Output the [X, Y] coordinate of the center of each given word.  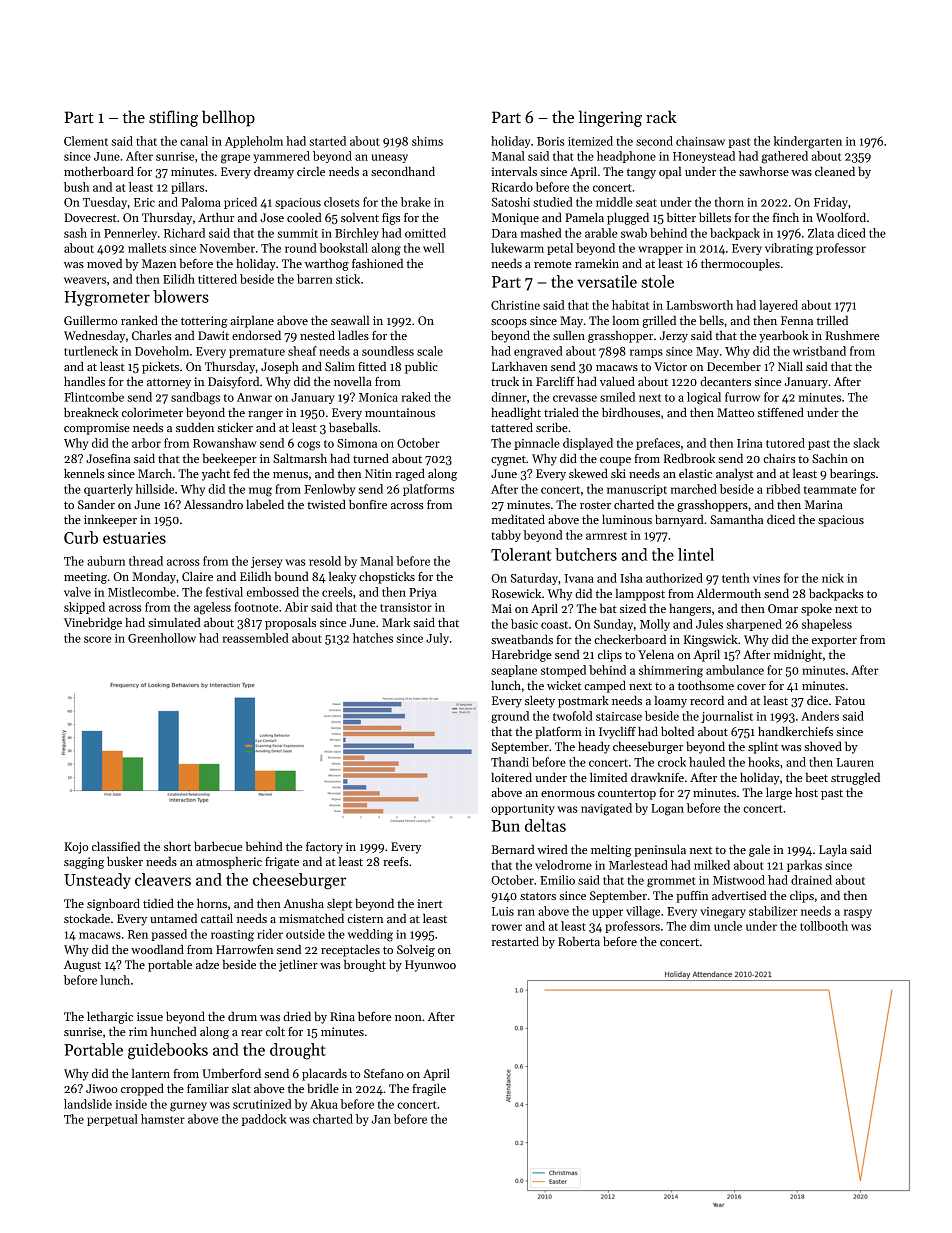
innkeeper [110, 520]
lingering [610, 118]
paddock [264, 1120]
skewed [588, 473]
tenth [736, 578]
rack [661, 116]
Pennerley [130, 234]
